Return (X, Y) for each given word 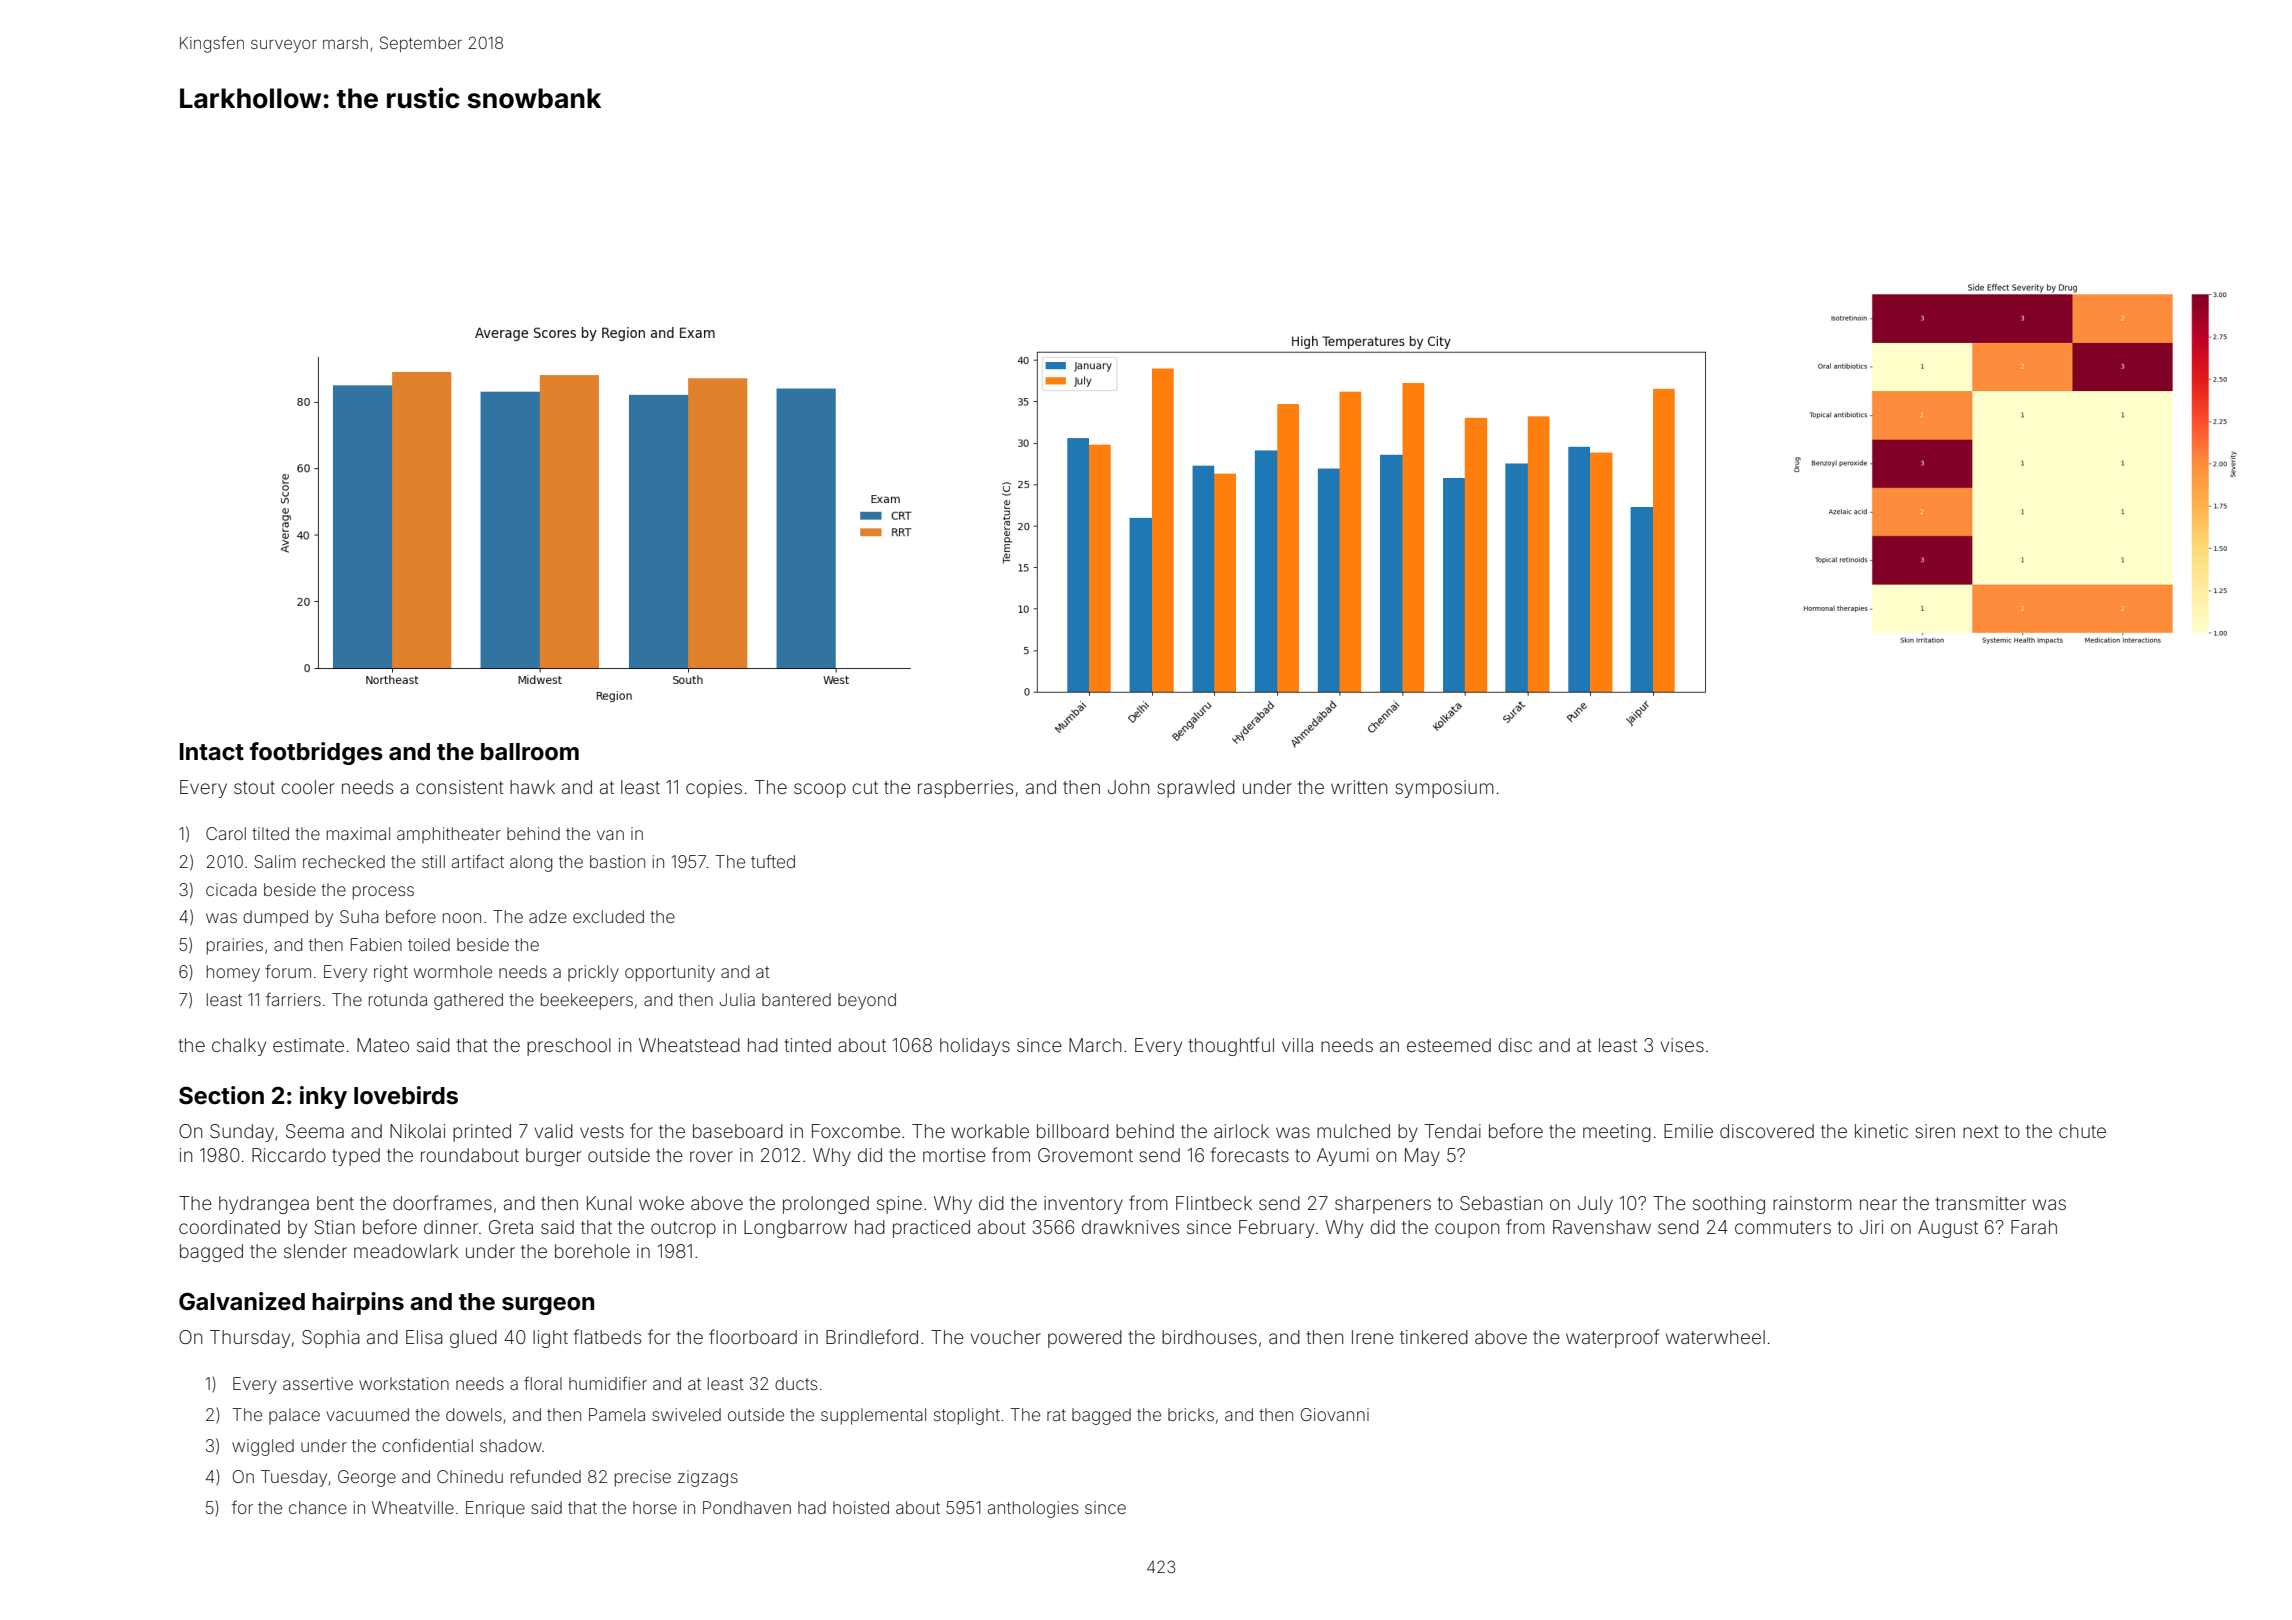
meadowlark (406, 1251)
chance (318, 1507)
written (1359, 787)
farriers (293, 999)
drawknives (1130, 1227)
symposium (1445, 789)
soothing (1729, 1205)
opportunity (670, 973)
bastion (617, 861)
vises (1682, 1045)
